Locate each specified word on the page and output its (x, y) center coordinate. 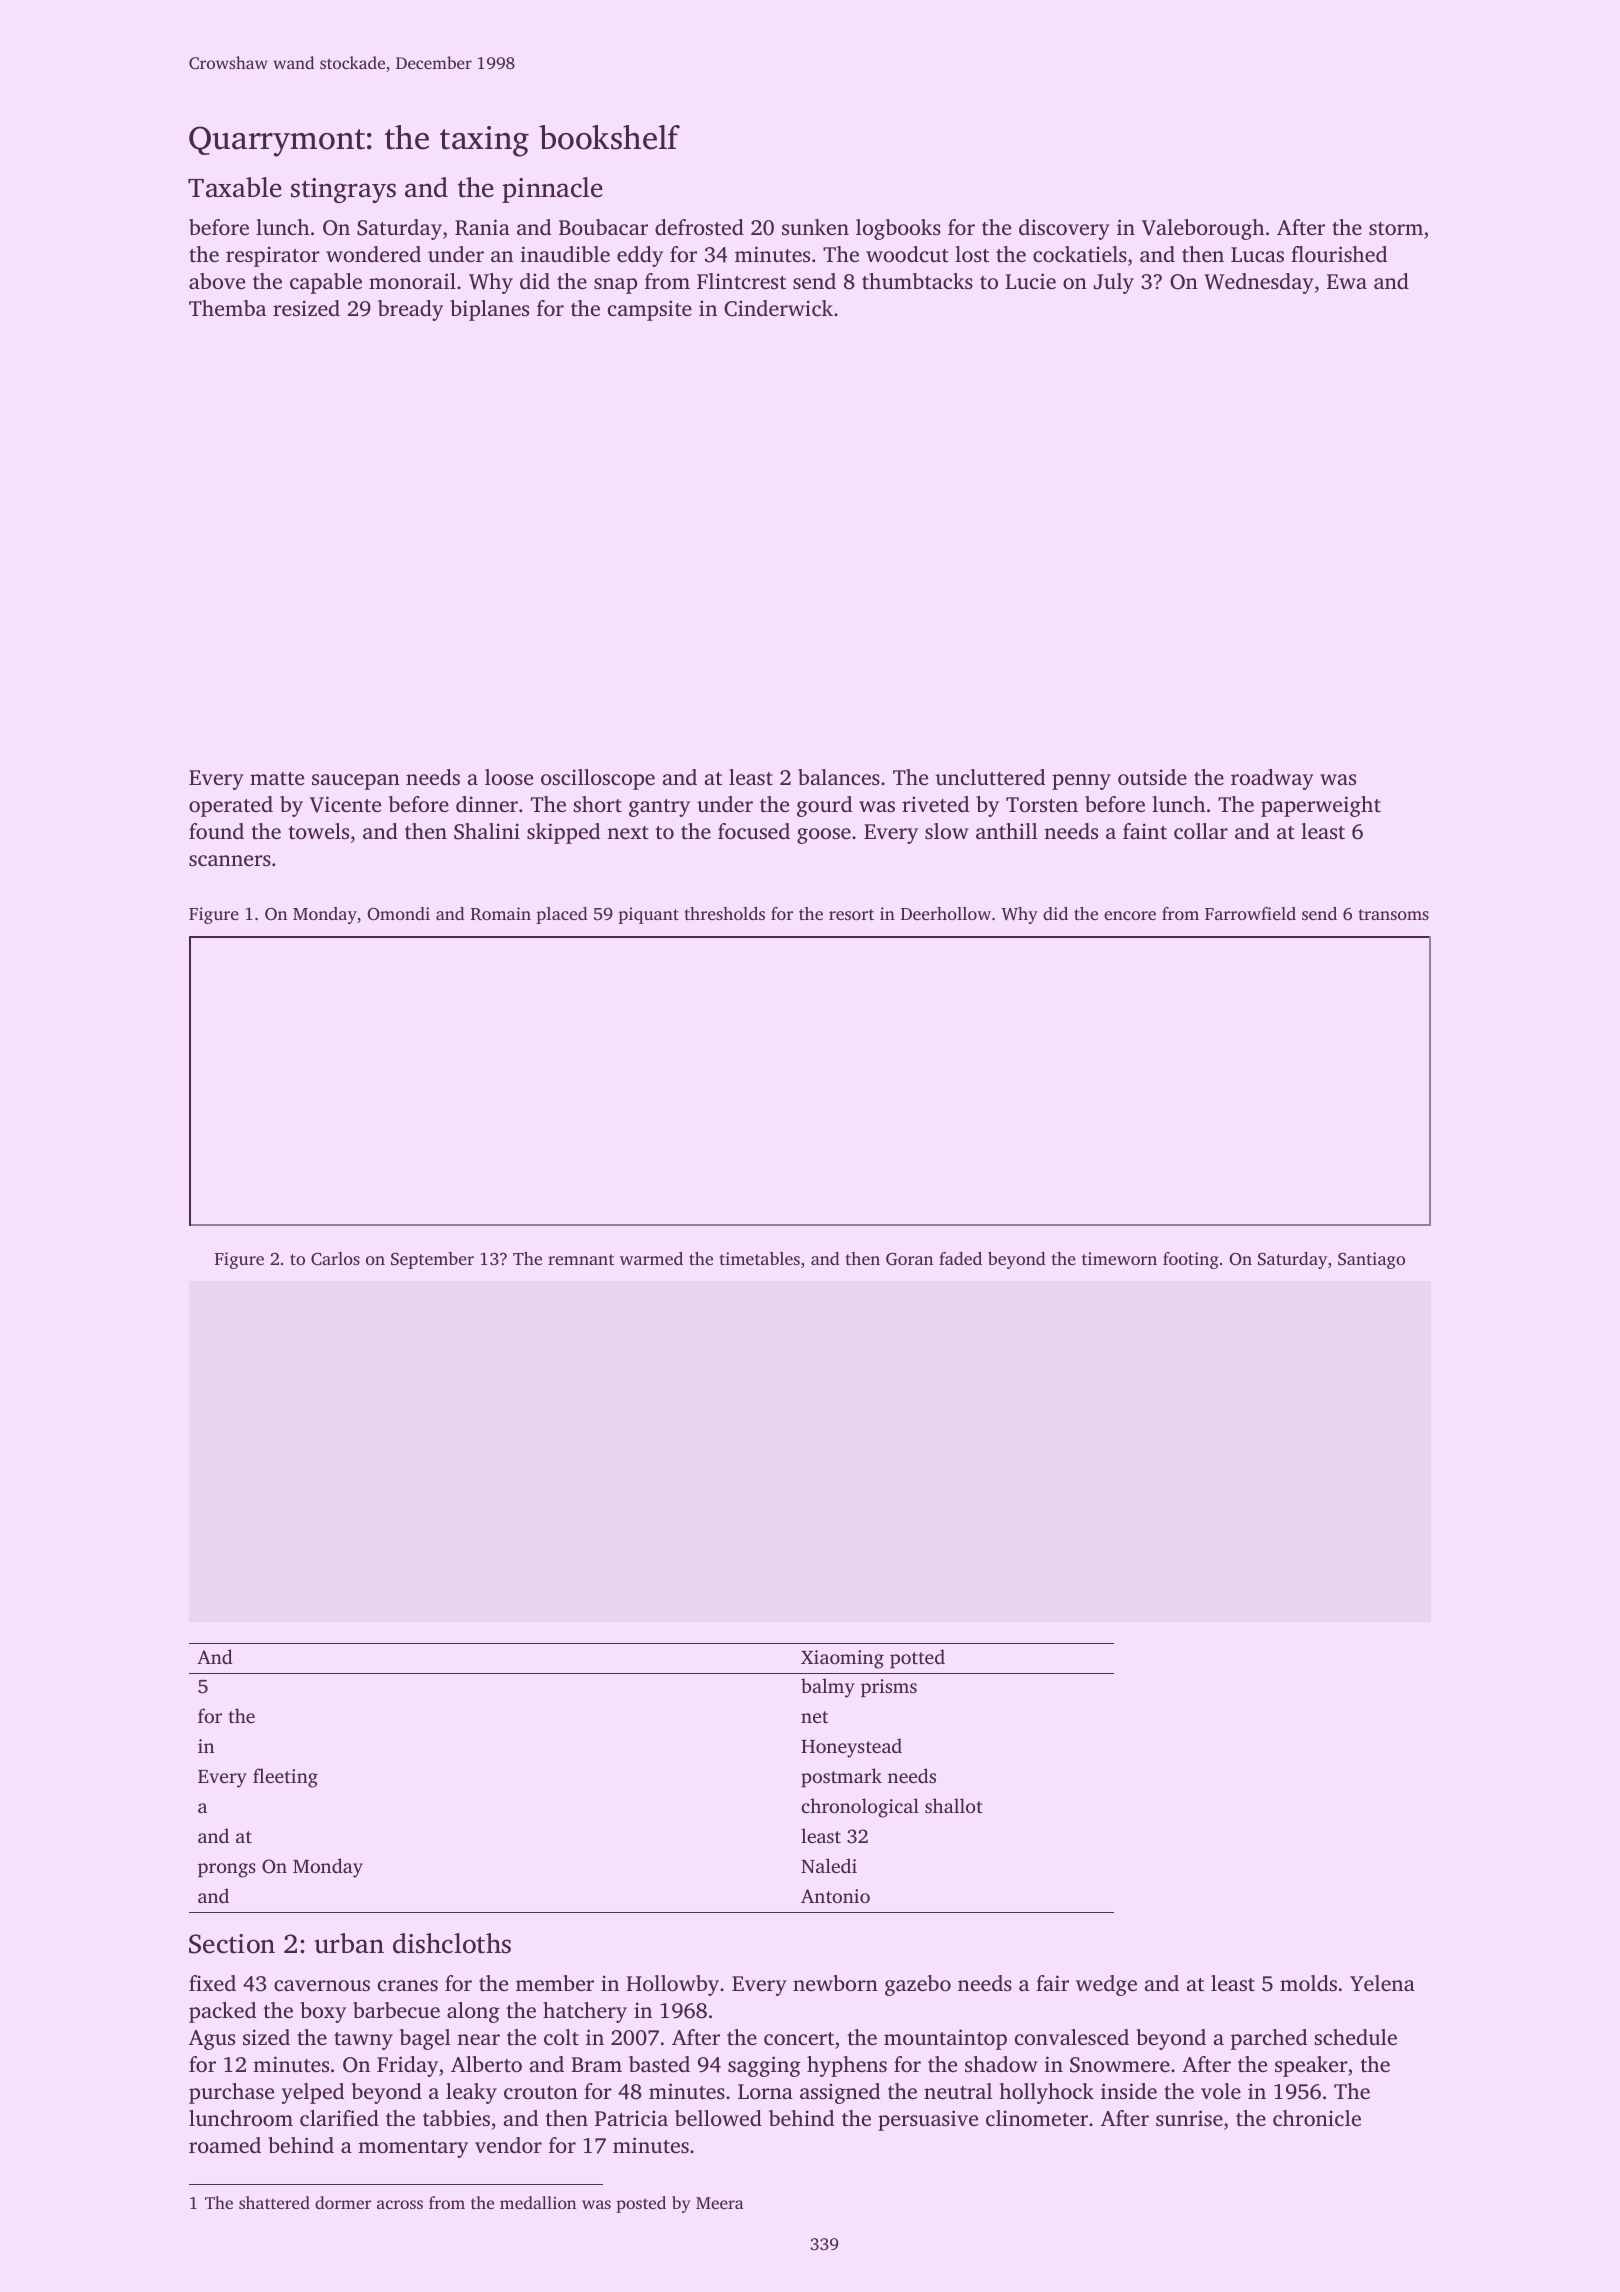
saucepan (356, 782)
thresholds (725, 913)
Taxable (235, 187)
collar (1201, 831)
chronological (860, 1808)
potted (917, 1659)
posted (641, 2204)
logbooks (898, 229)
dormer (343, 2202)
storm (1396, 228)
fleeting (285, 1778)
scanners (230, 860)
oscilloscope (598, 779)
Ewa (1347, 281)
